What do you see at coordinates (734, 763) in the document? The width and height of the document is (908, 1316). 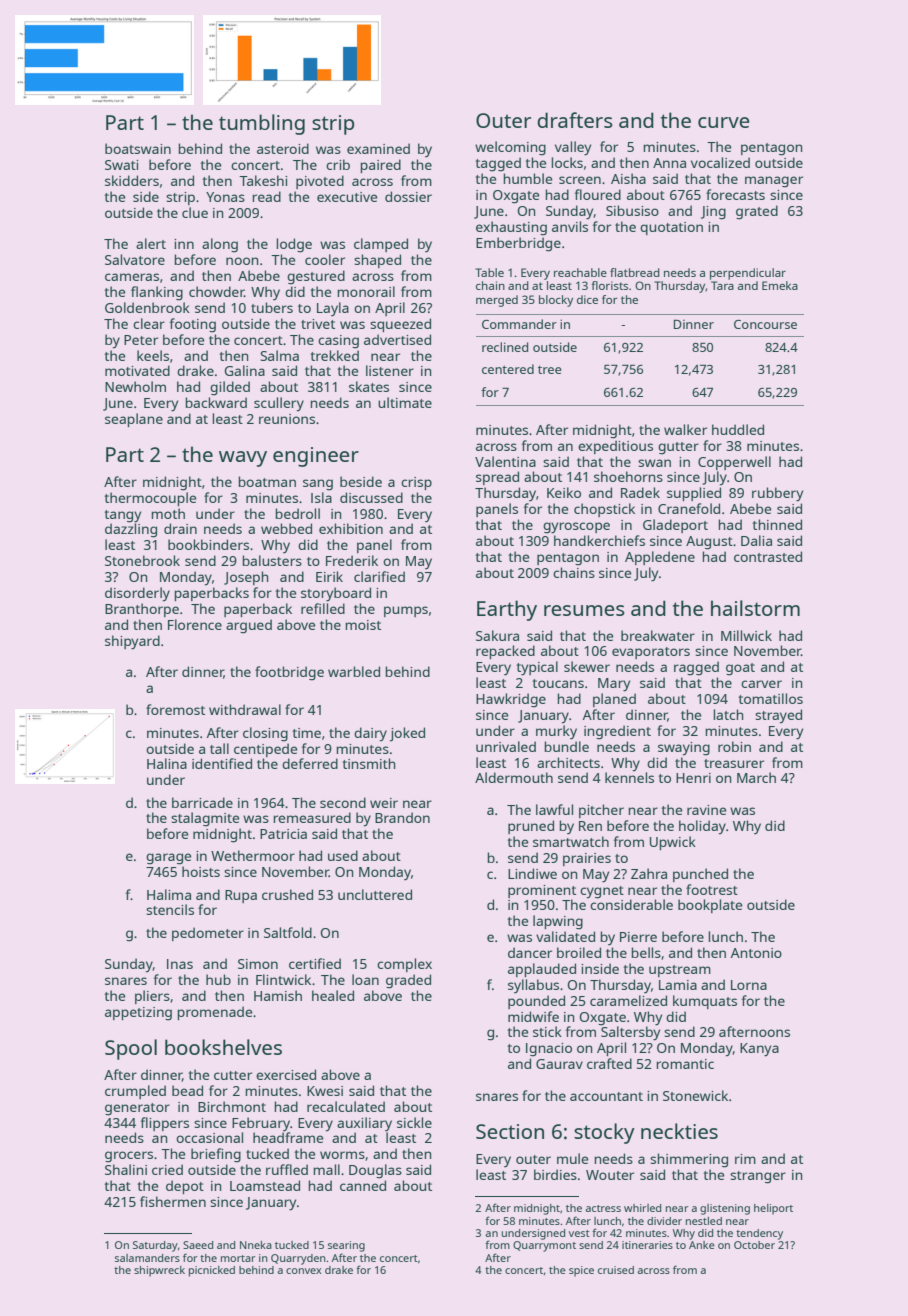 I see `treasurer` at bounding box center [734, 763].
